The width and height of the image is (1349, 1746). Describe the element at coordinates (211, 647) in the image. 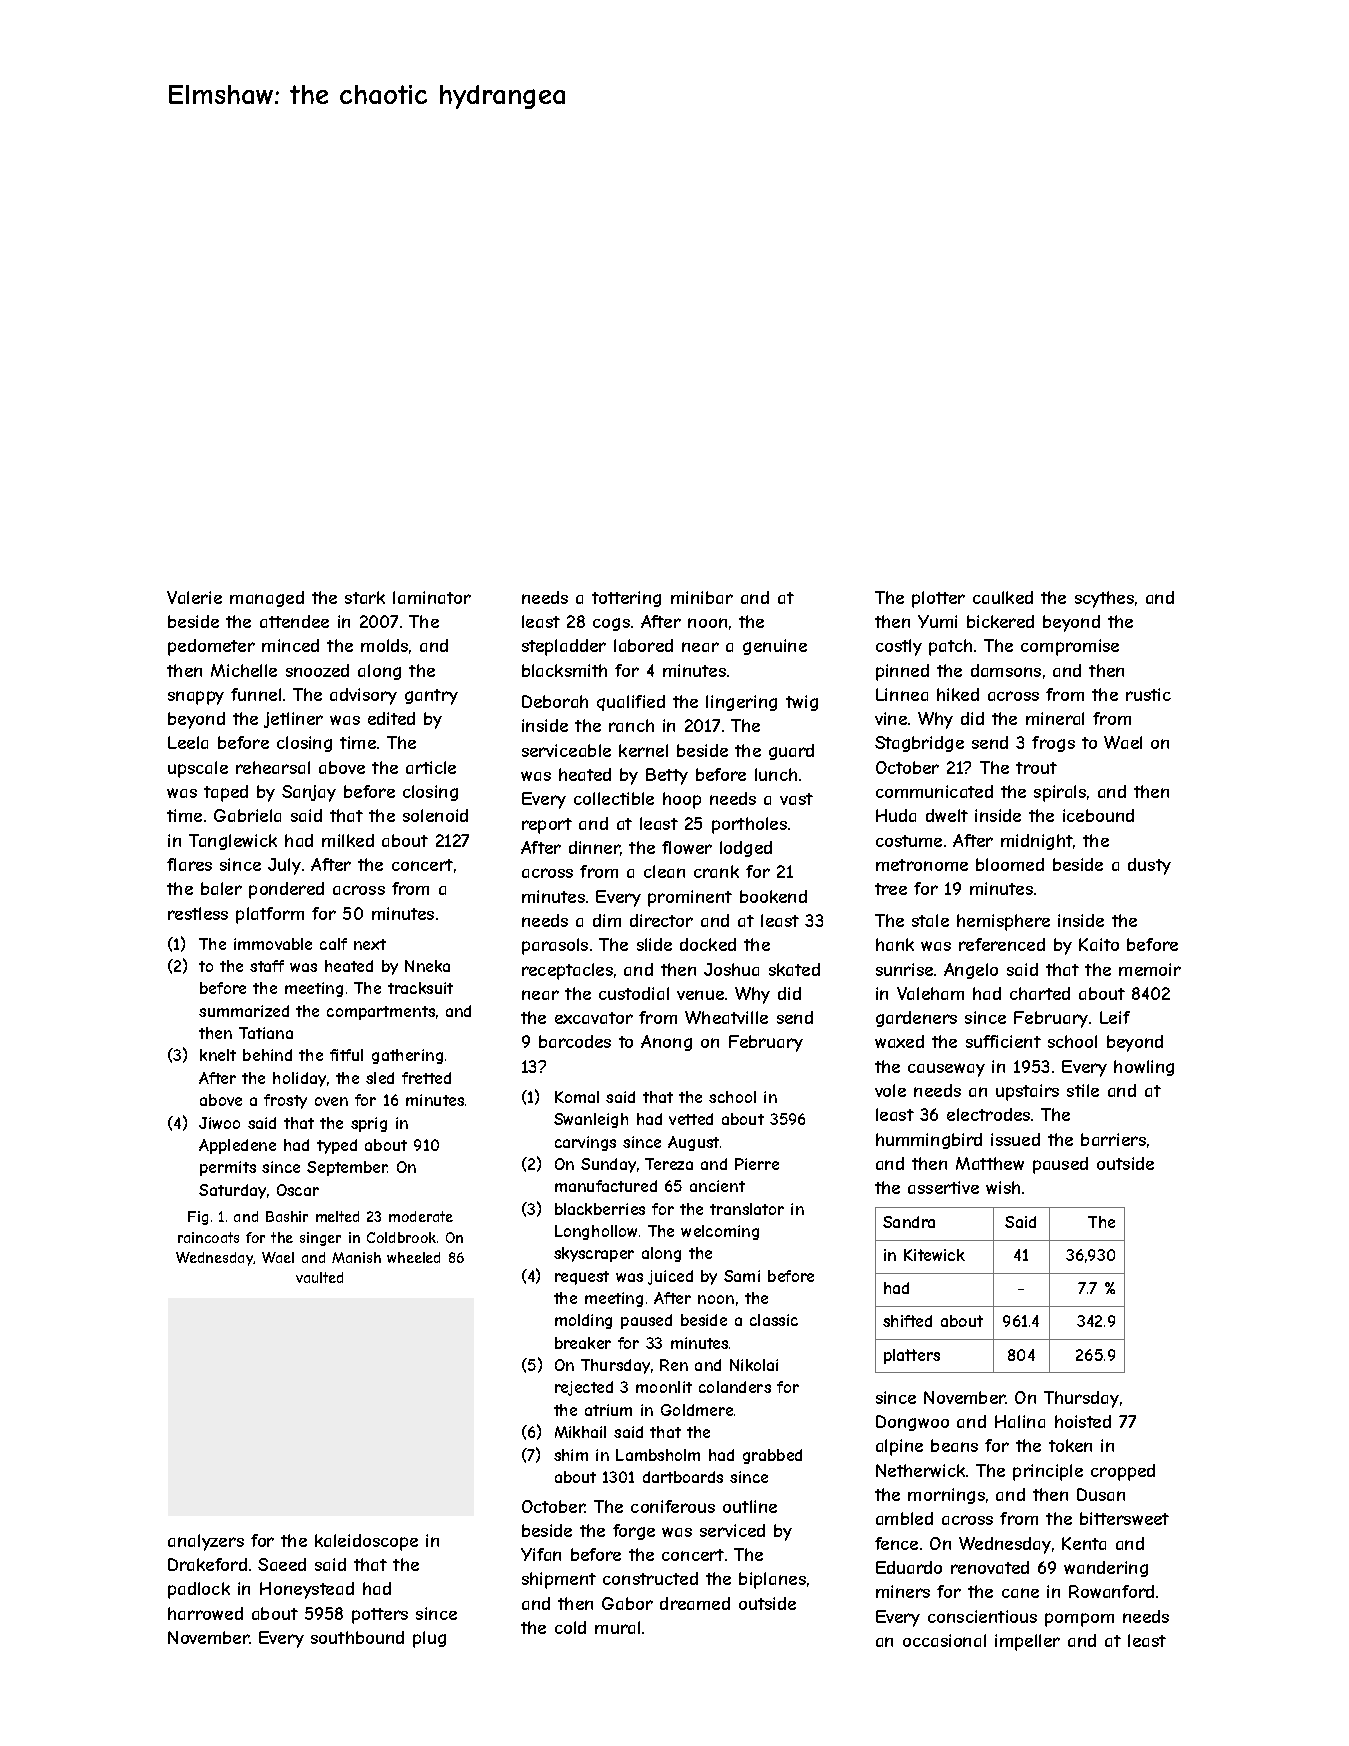

I see `pedometer` at that location.
